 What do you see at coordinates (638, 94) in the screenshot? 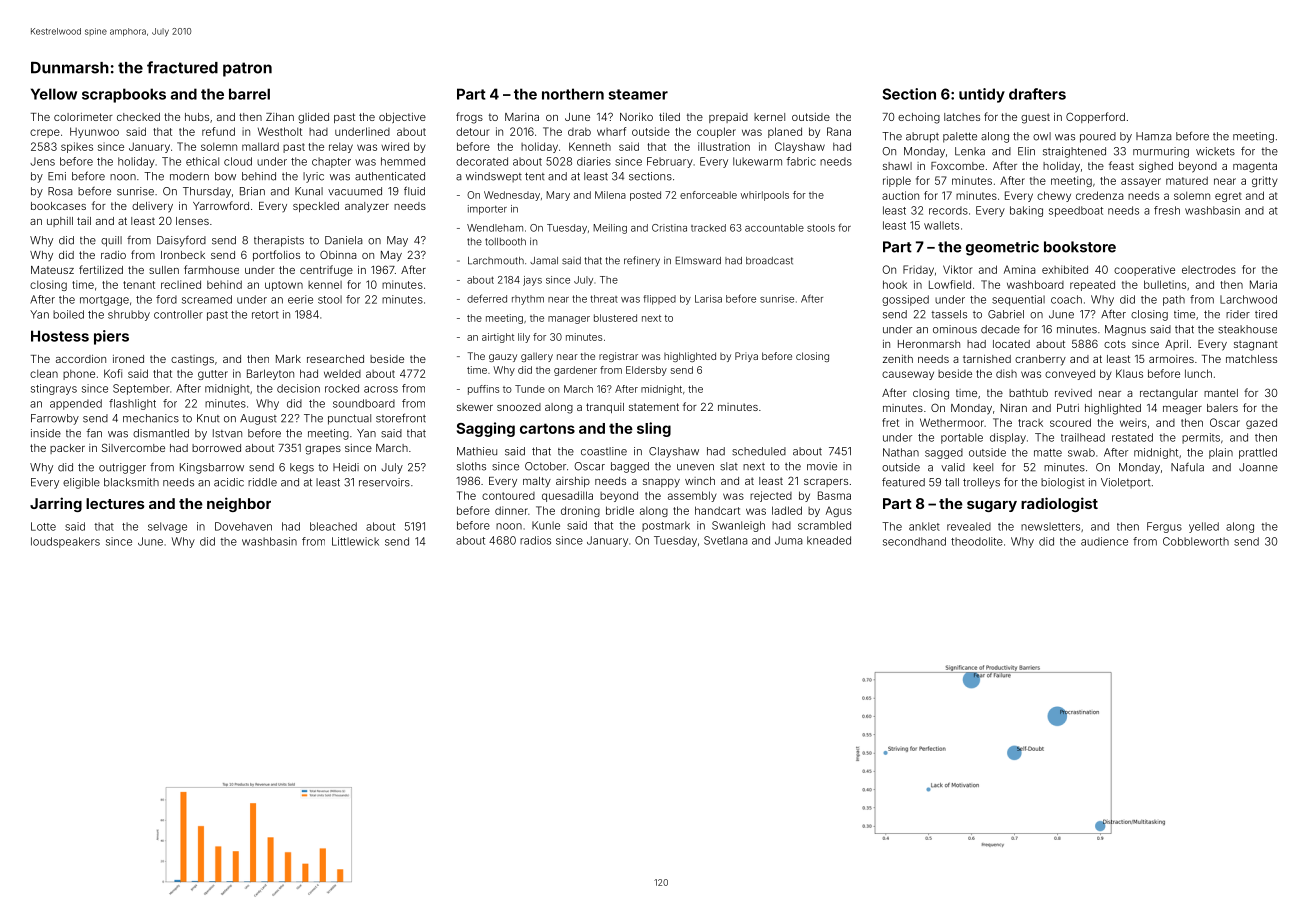
I see `steamer` at bounding box center [638, 94].
